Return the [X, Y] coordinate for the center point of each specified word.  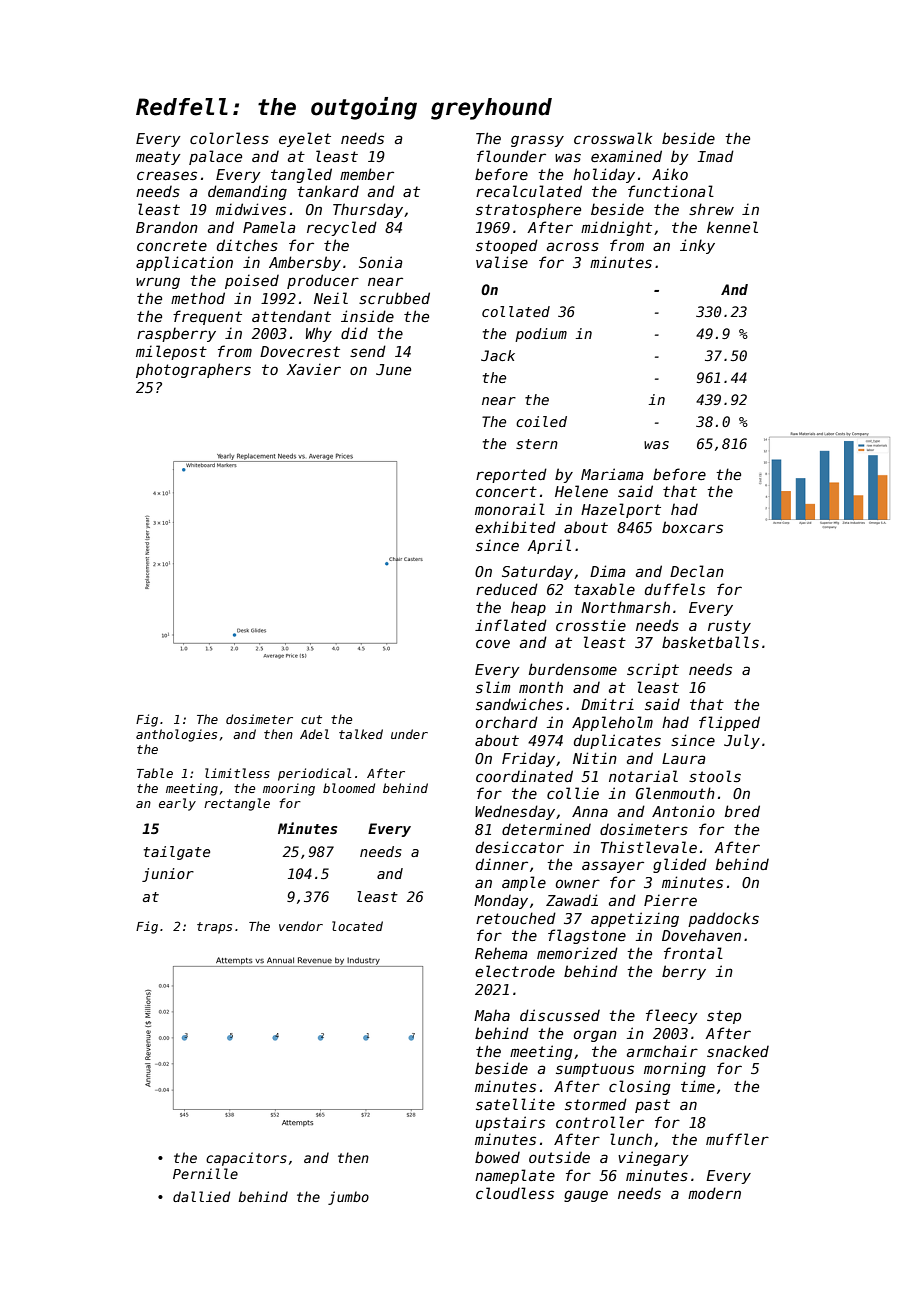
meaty [158, 158]
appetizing [635, 919]
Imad [715, 156]
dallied [201, 1196]
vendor [301, 926]
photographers [193, 370]
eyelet [305, 139]
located [357, 926]
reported [511, 475]
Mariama [612, 474]
